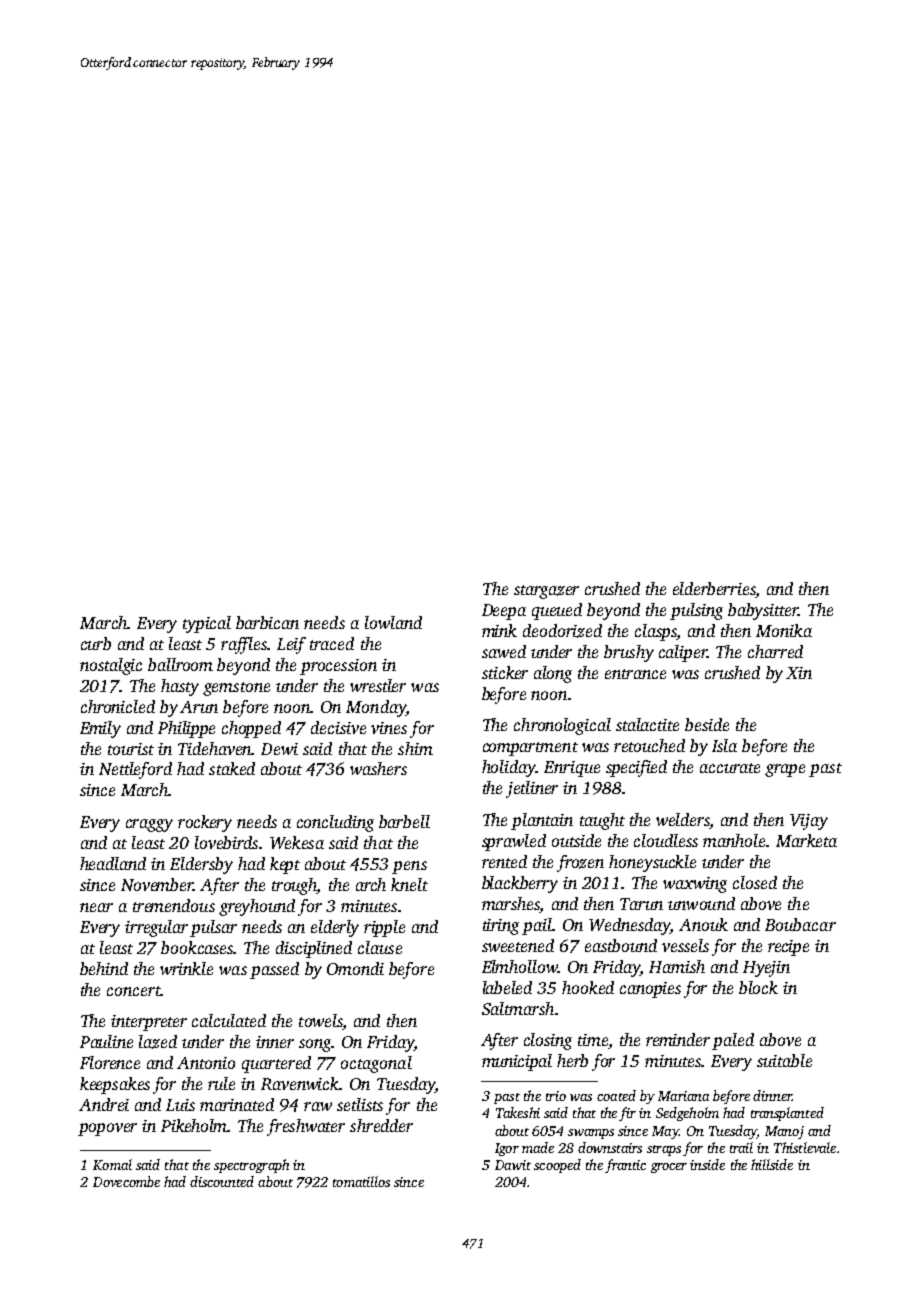 This screenshot has width=924, height=1308. Describe the element at coordinates (100, 729) in the screenshot. I see `Emily` at that location.
